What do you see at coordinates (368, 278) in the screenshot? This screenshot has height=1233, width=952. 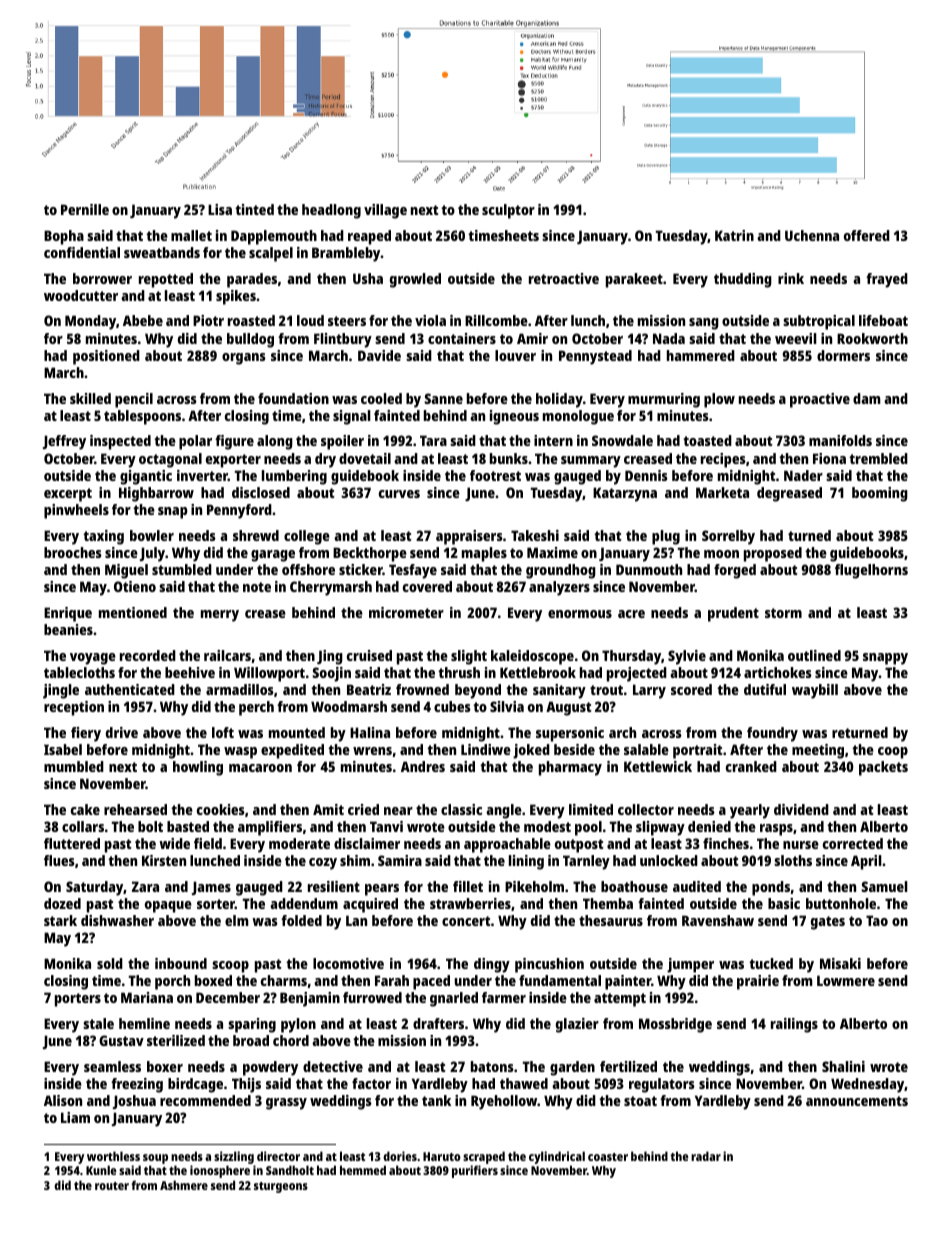 I see `Usha` at bounding box center [368, 278].
